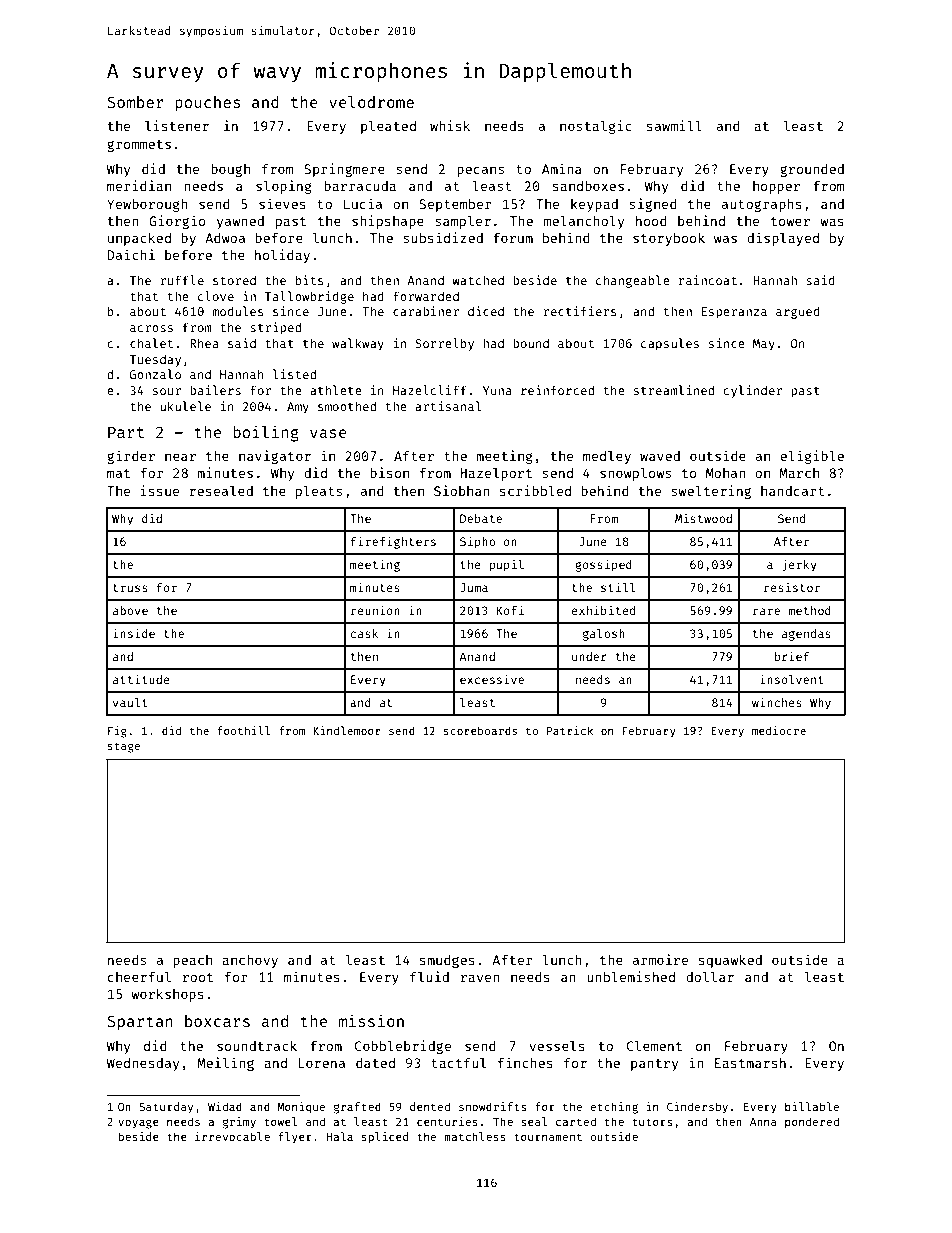 This page has height=1233, width=952. I want to click on sloping, so click(284, 187).
